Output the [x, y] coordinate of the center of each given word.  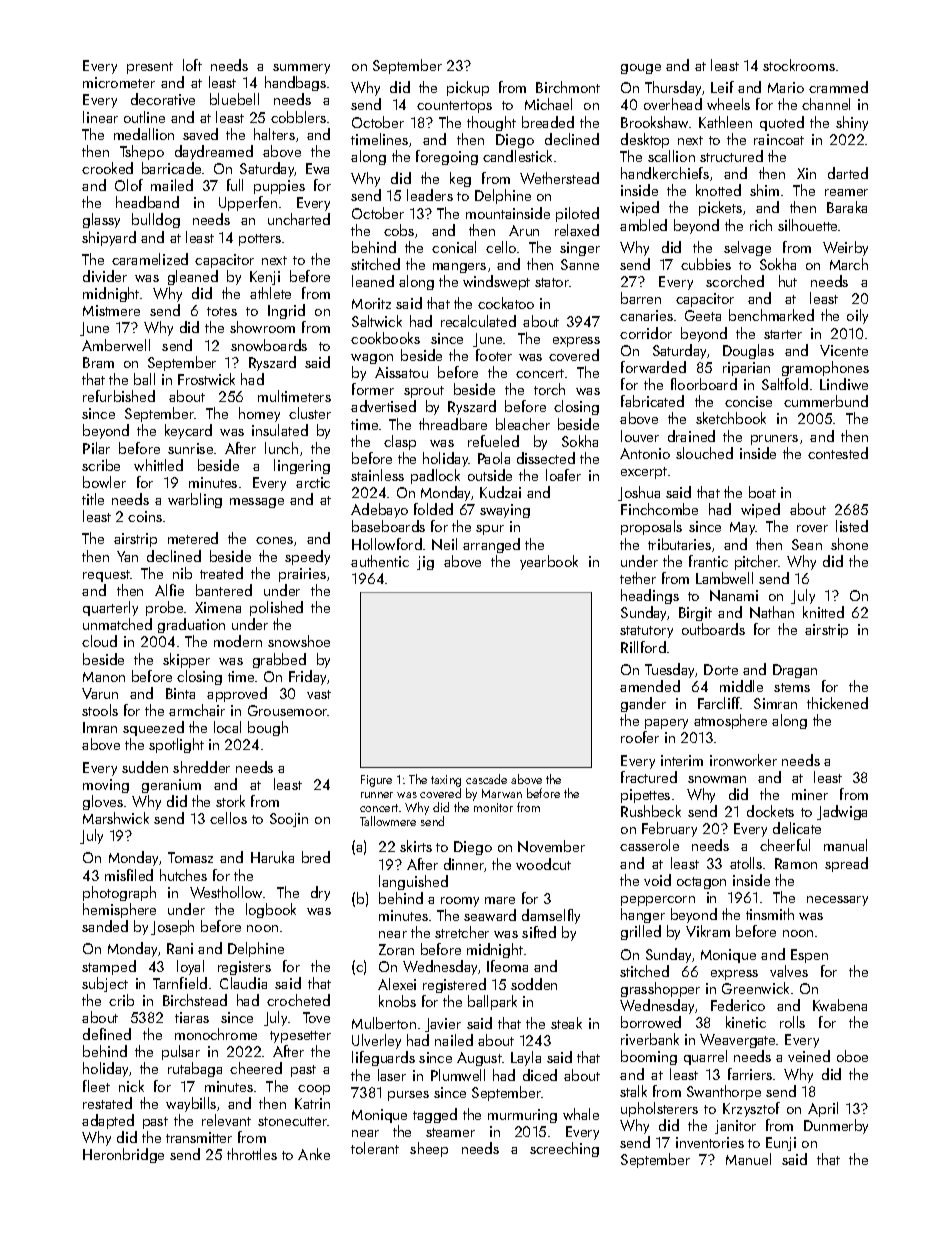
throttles [252, 1154]
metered [193, 538]
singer [580, 249]
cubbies [706, 264]
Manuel [748, 1159]
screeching [564, 1149]
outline [144, 117]
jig [425, 563]
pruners [774, 440]
